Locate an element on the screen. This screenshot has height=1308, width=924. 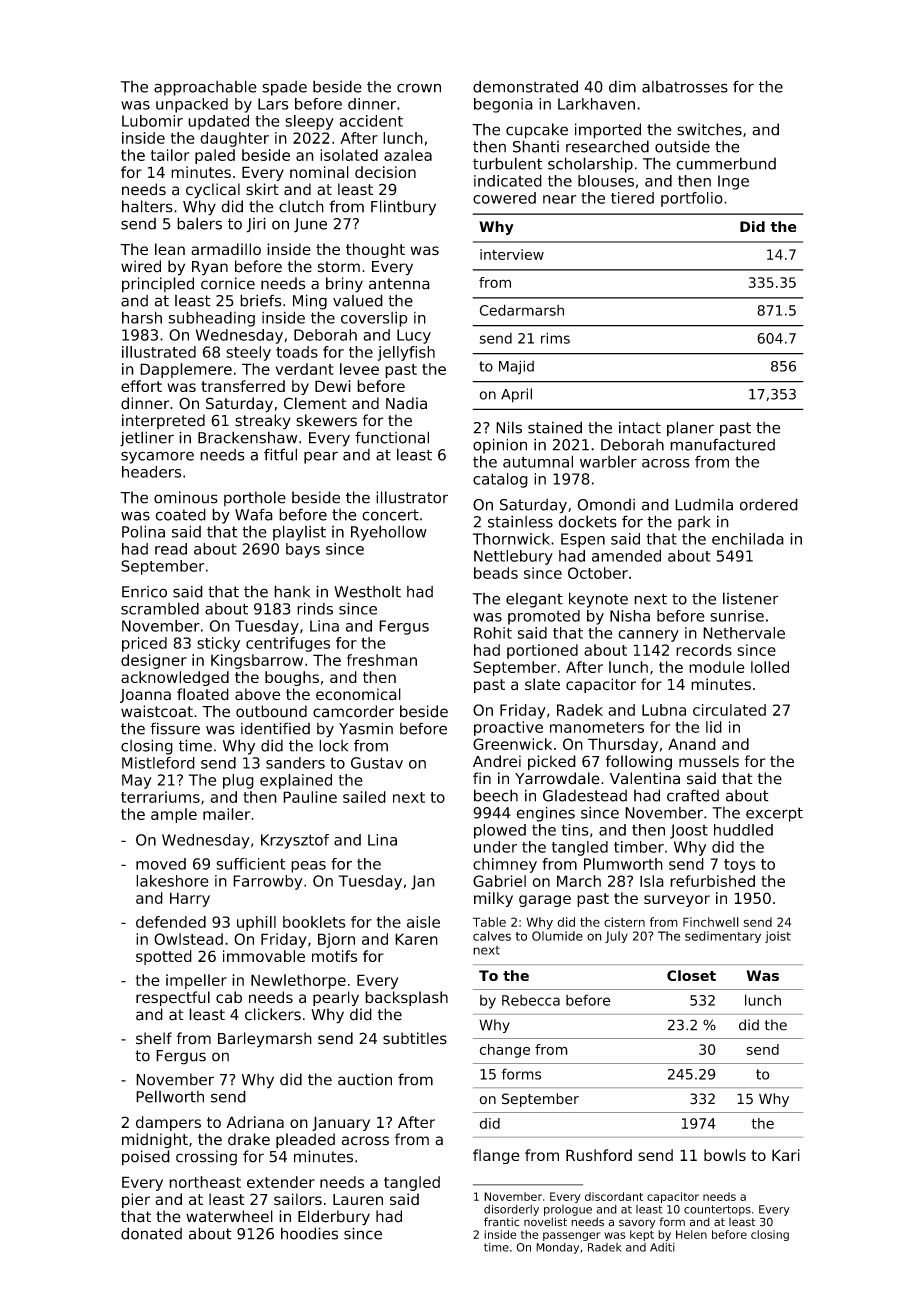
crown is located at coordinates (419, 88).
